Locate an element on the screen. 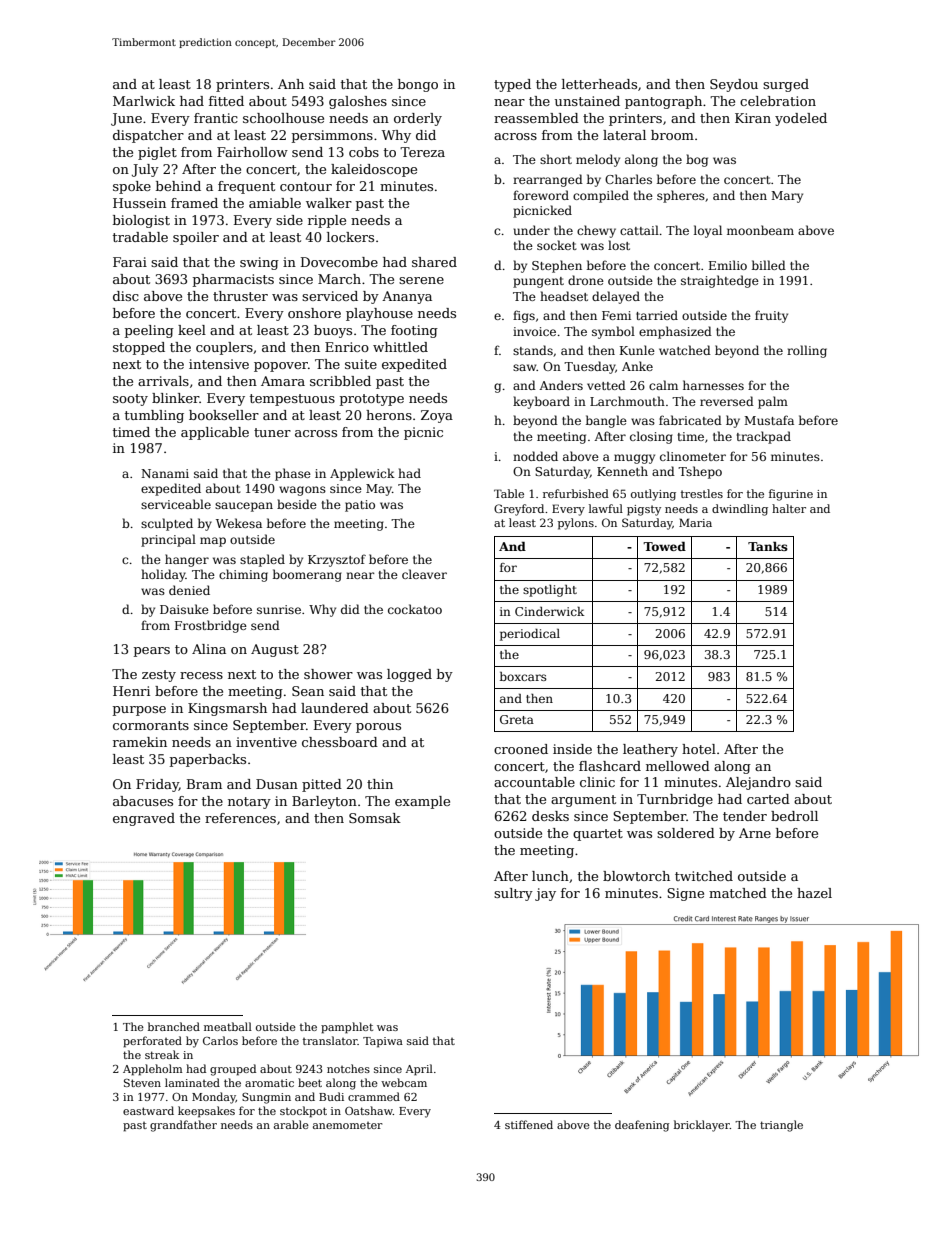 The height and width of the screenshot is (1233, 952). Zoya is located at coordinates (437, 416).
